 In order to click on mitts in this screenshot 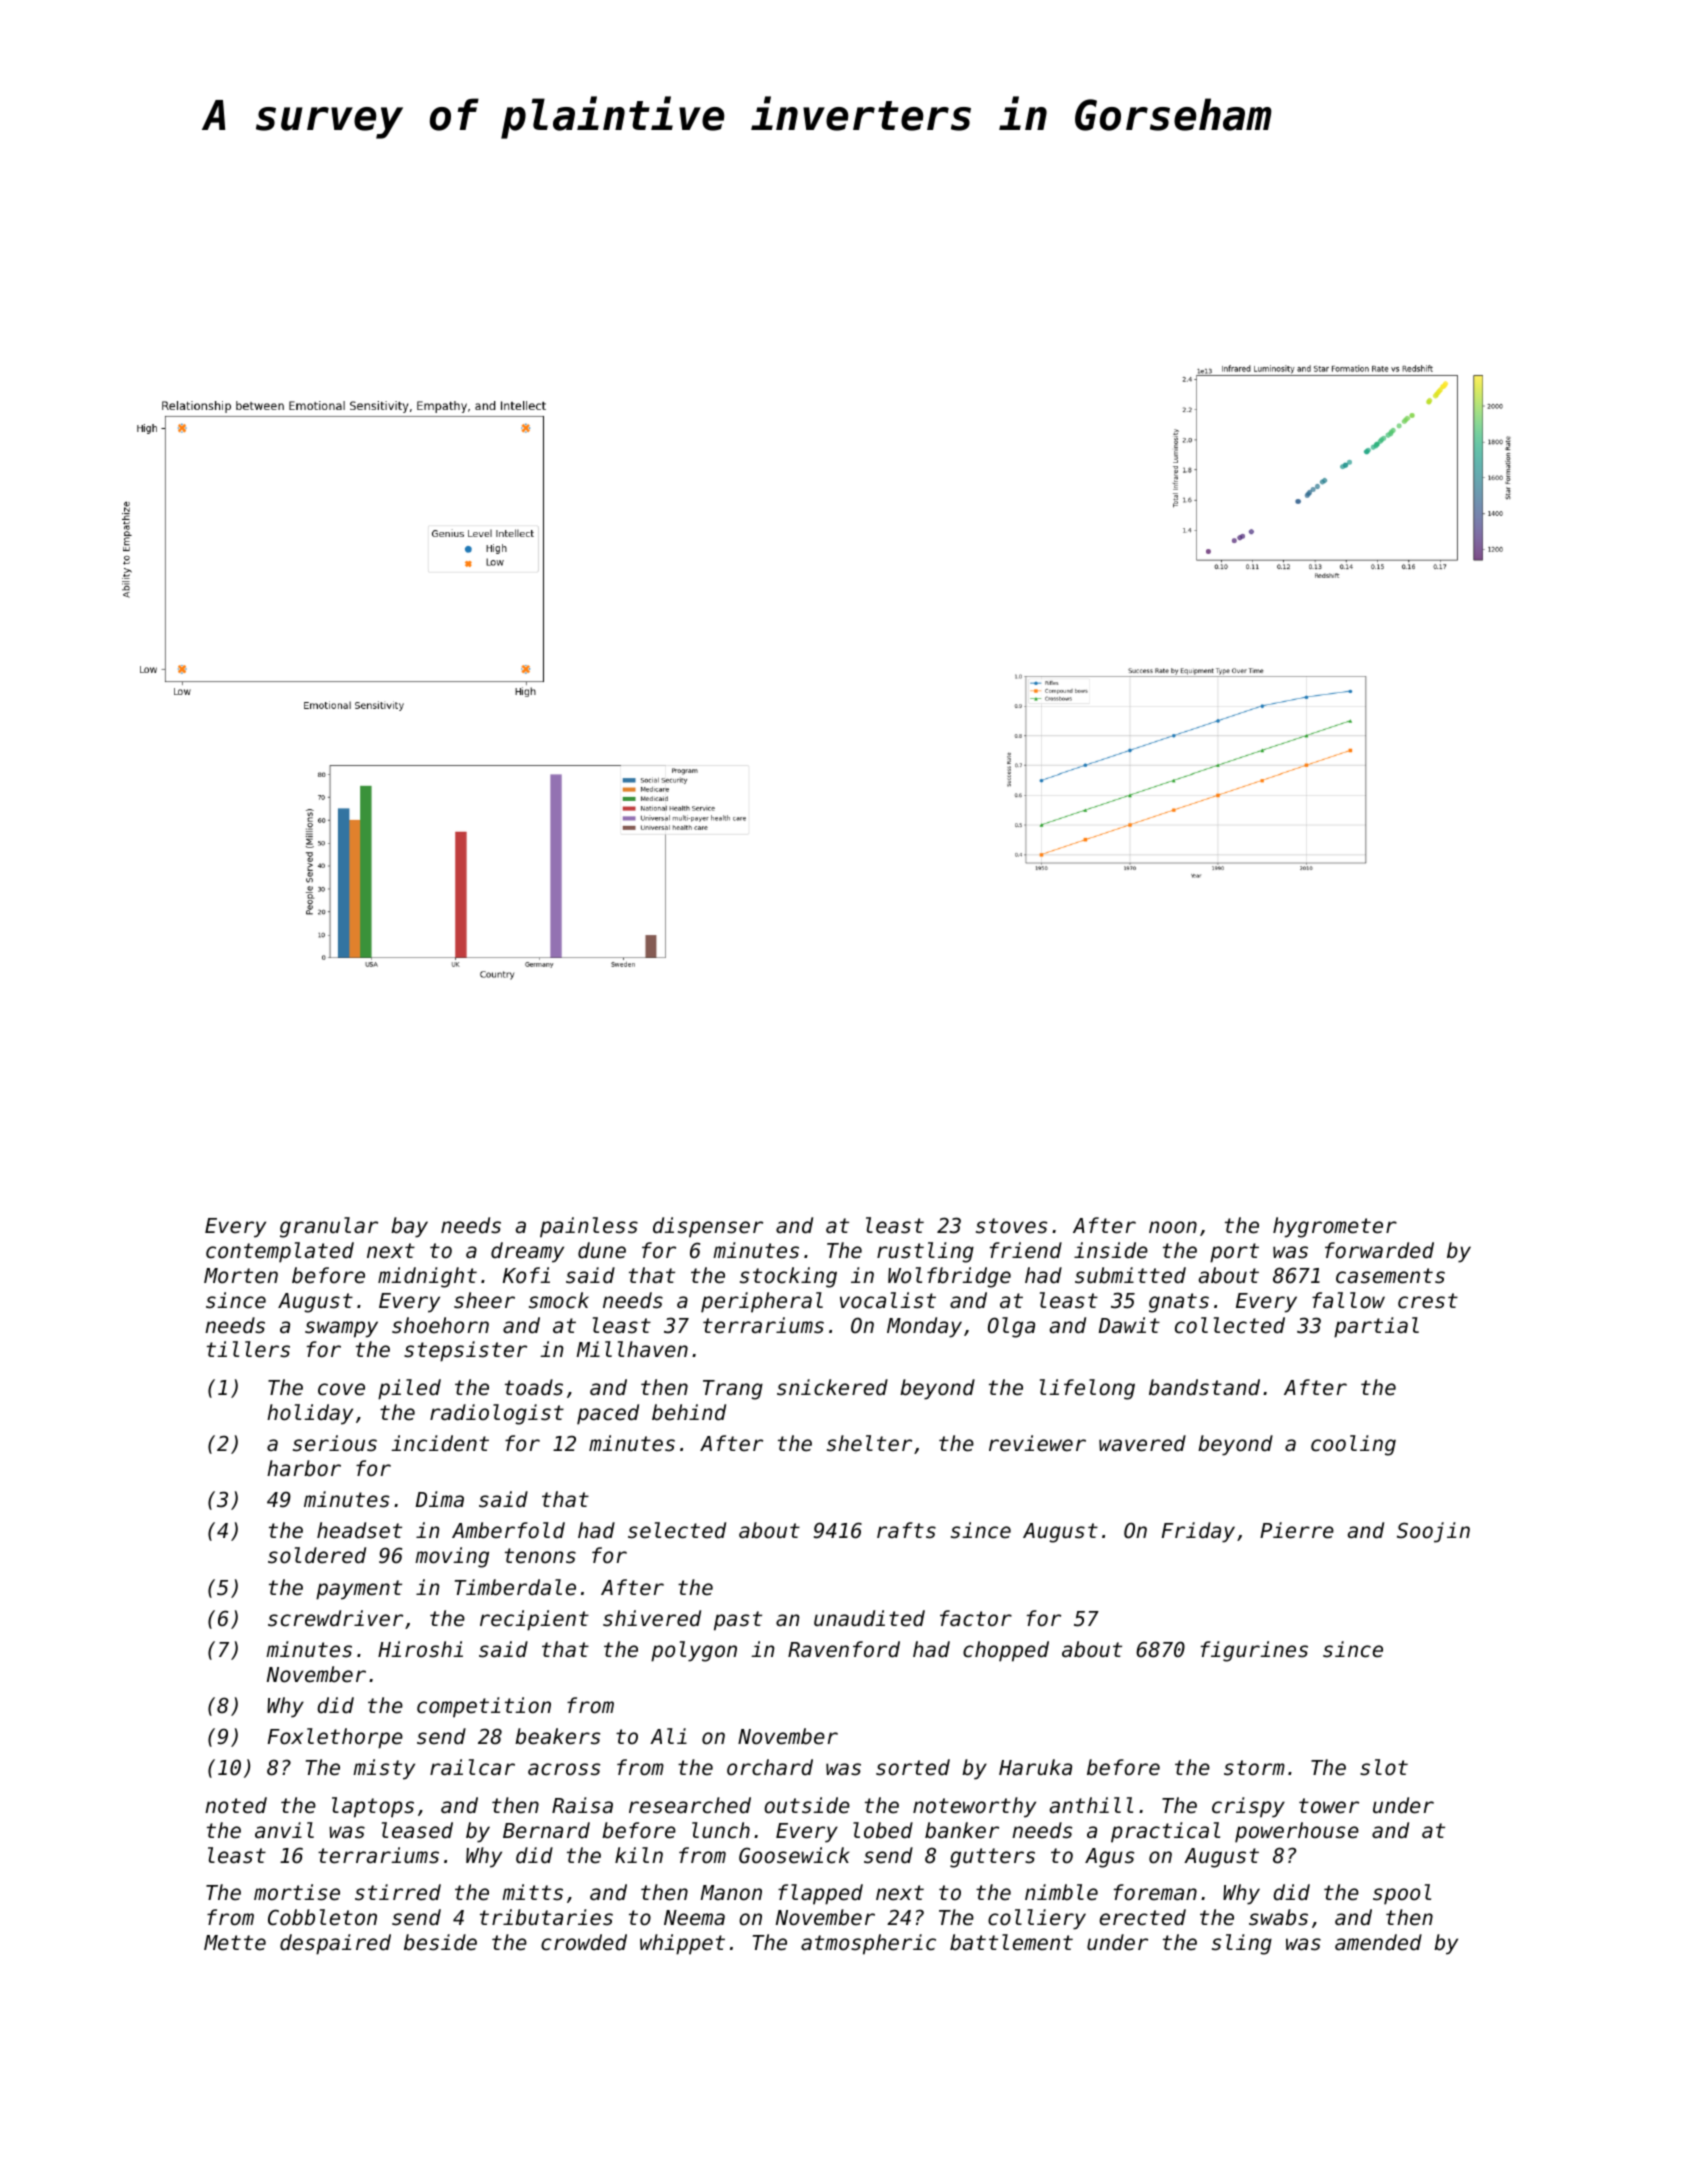, I will do `click(532, 1892)`.
